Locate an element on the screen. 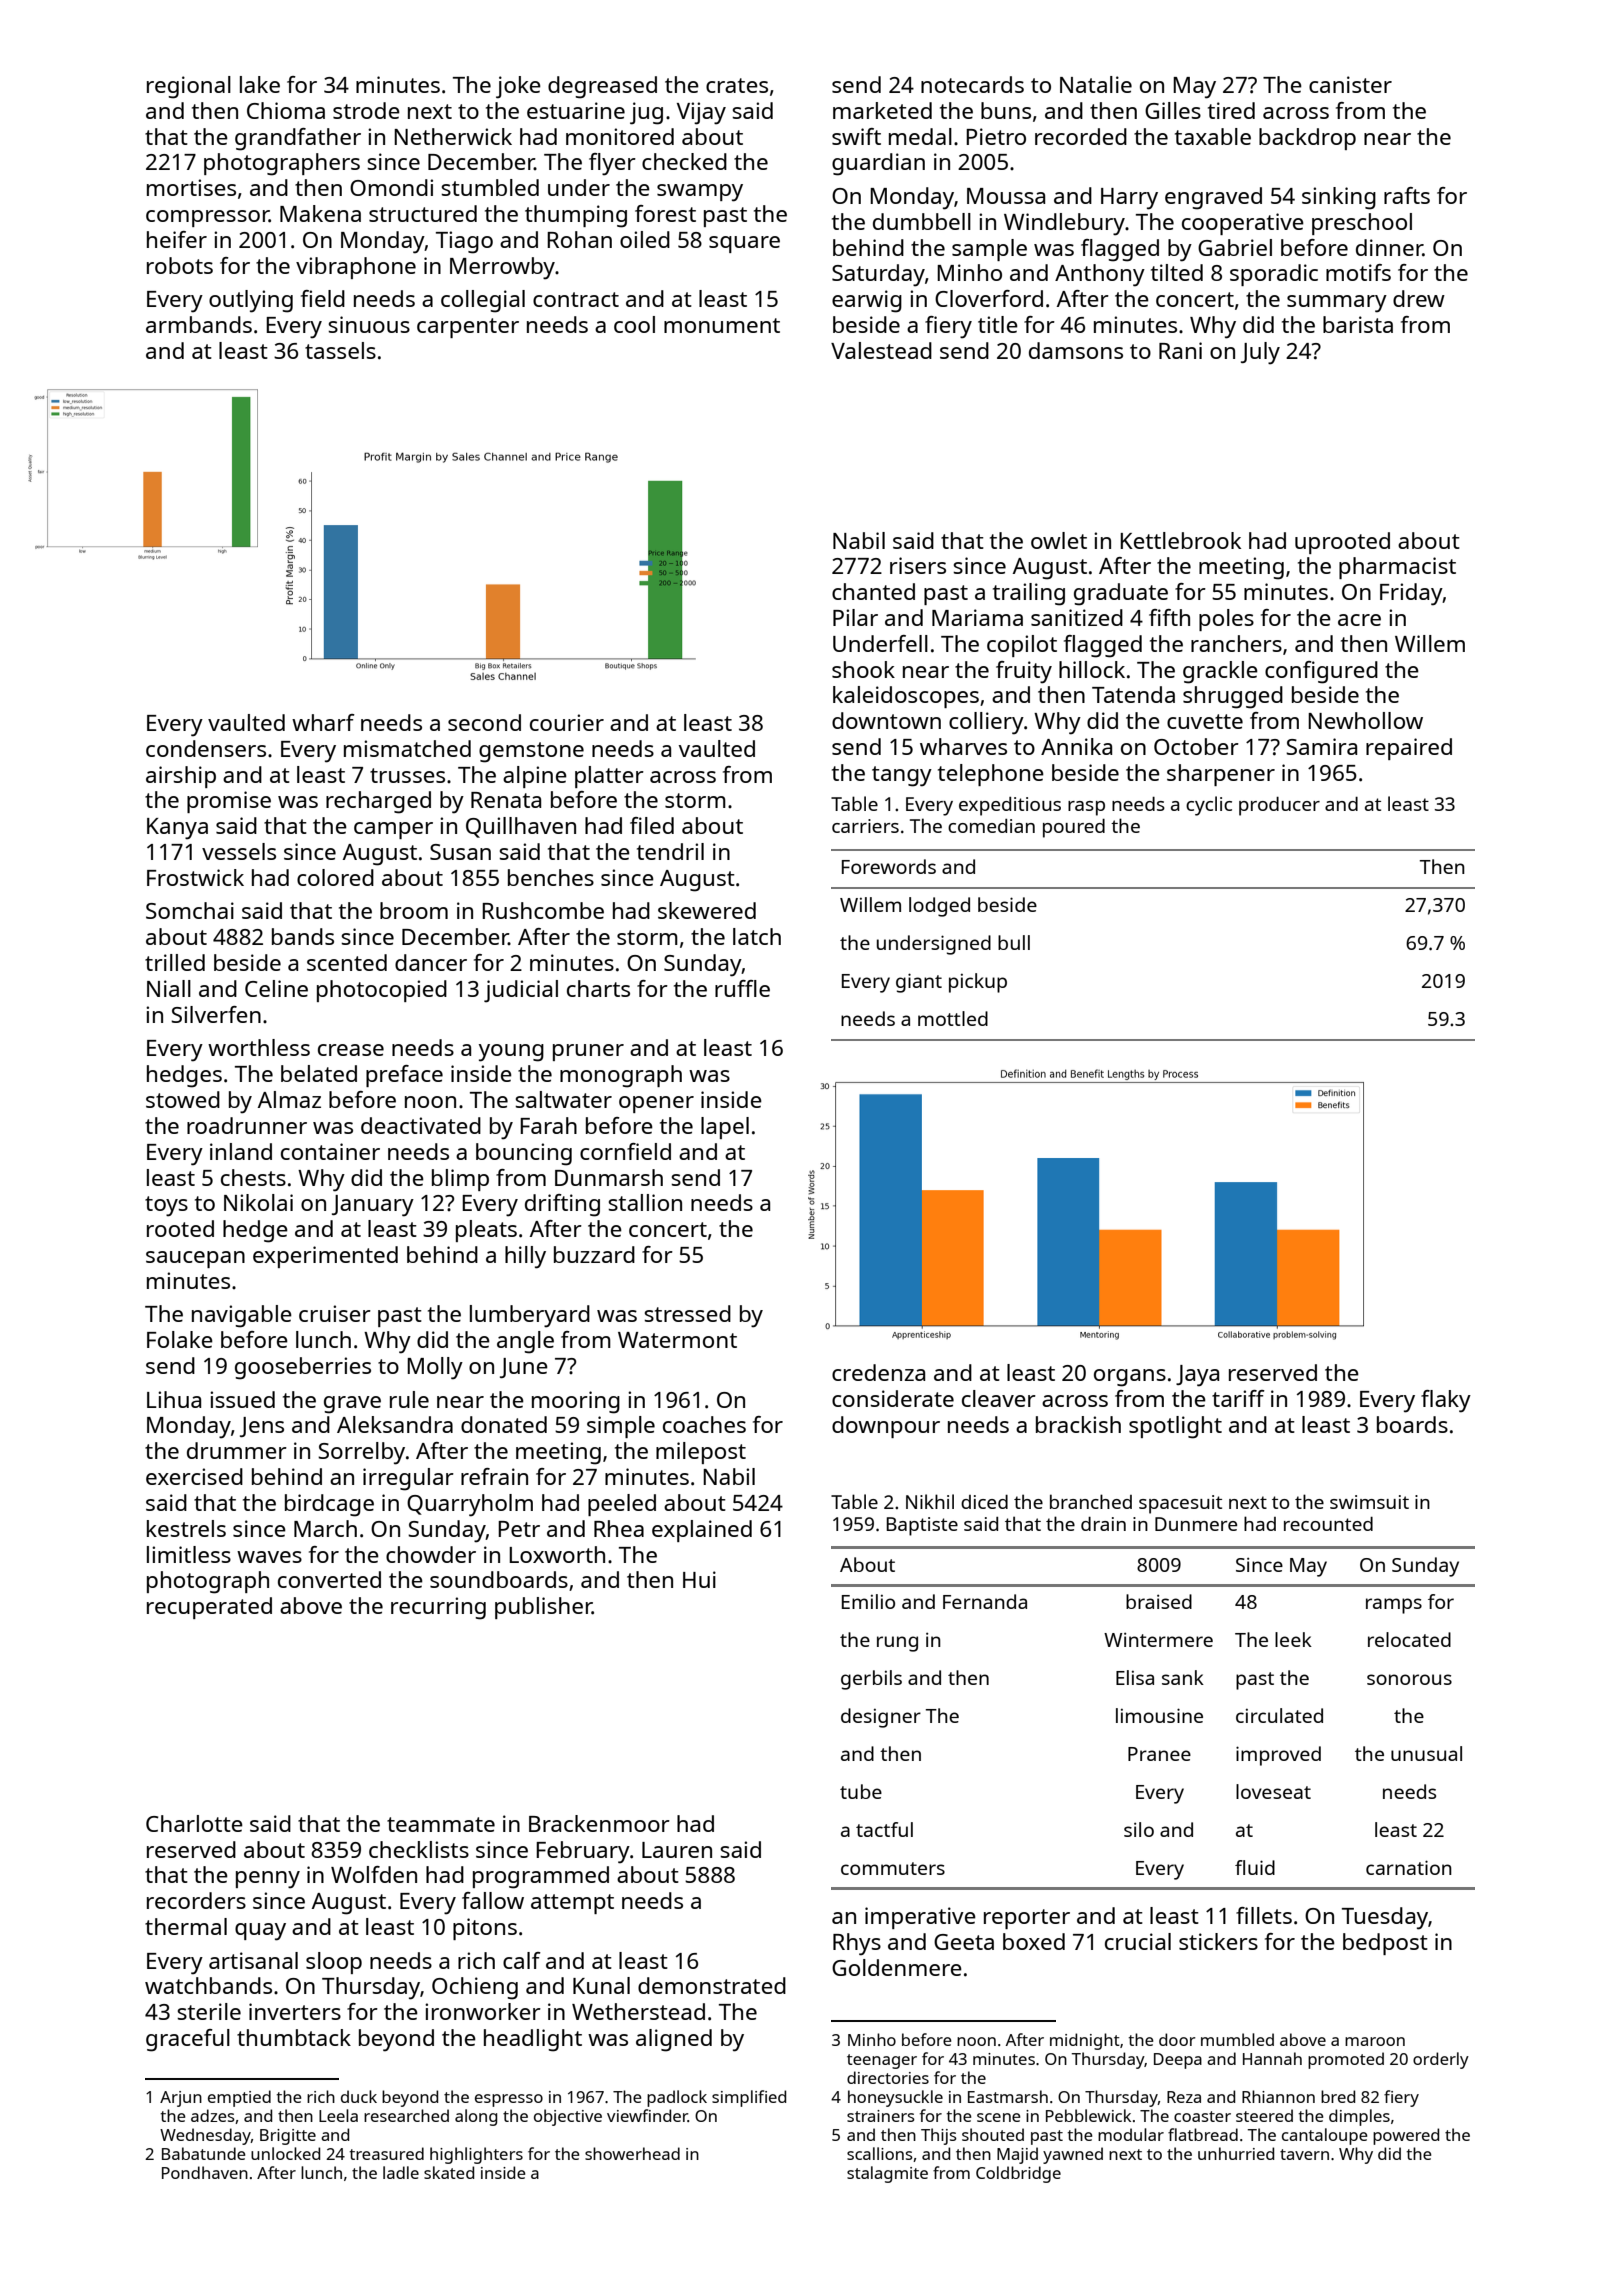 The width and height of the screenshot is (1620, 2292). simplified is located at coordinates (749, 2098).
